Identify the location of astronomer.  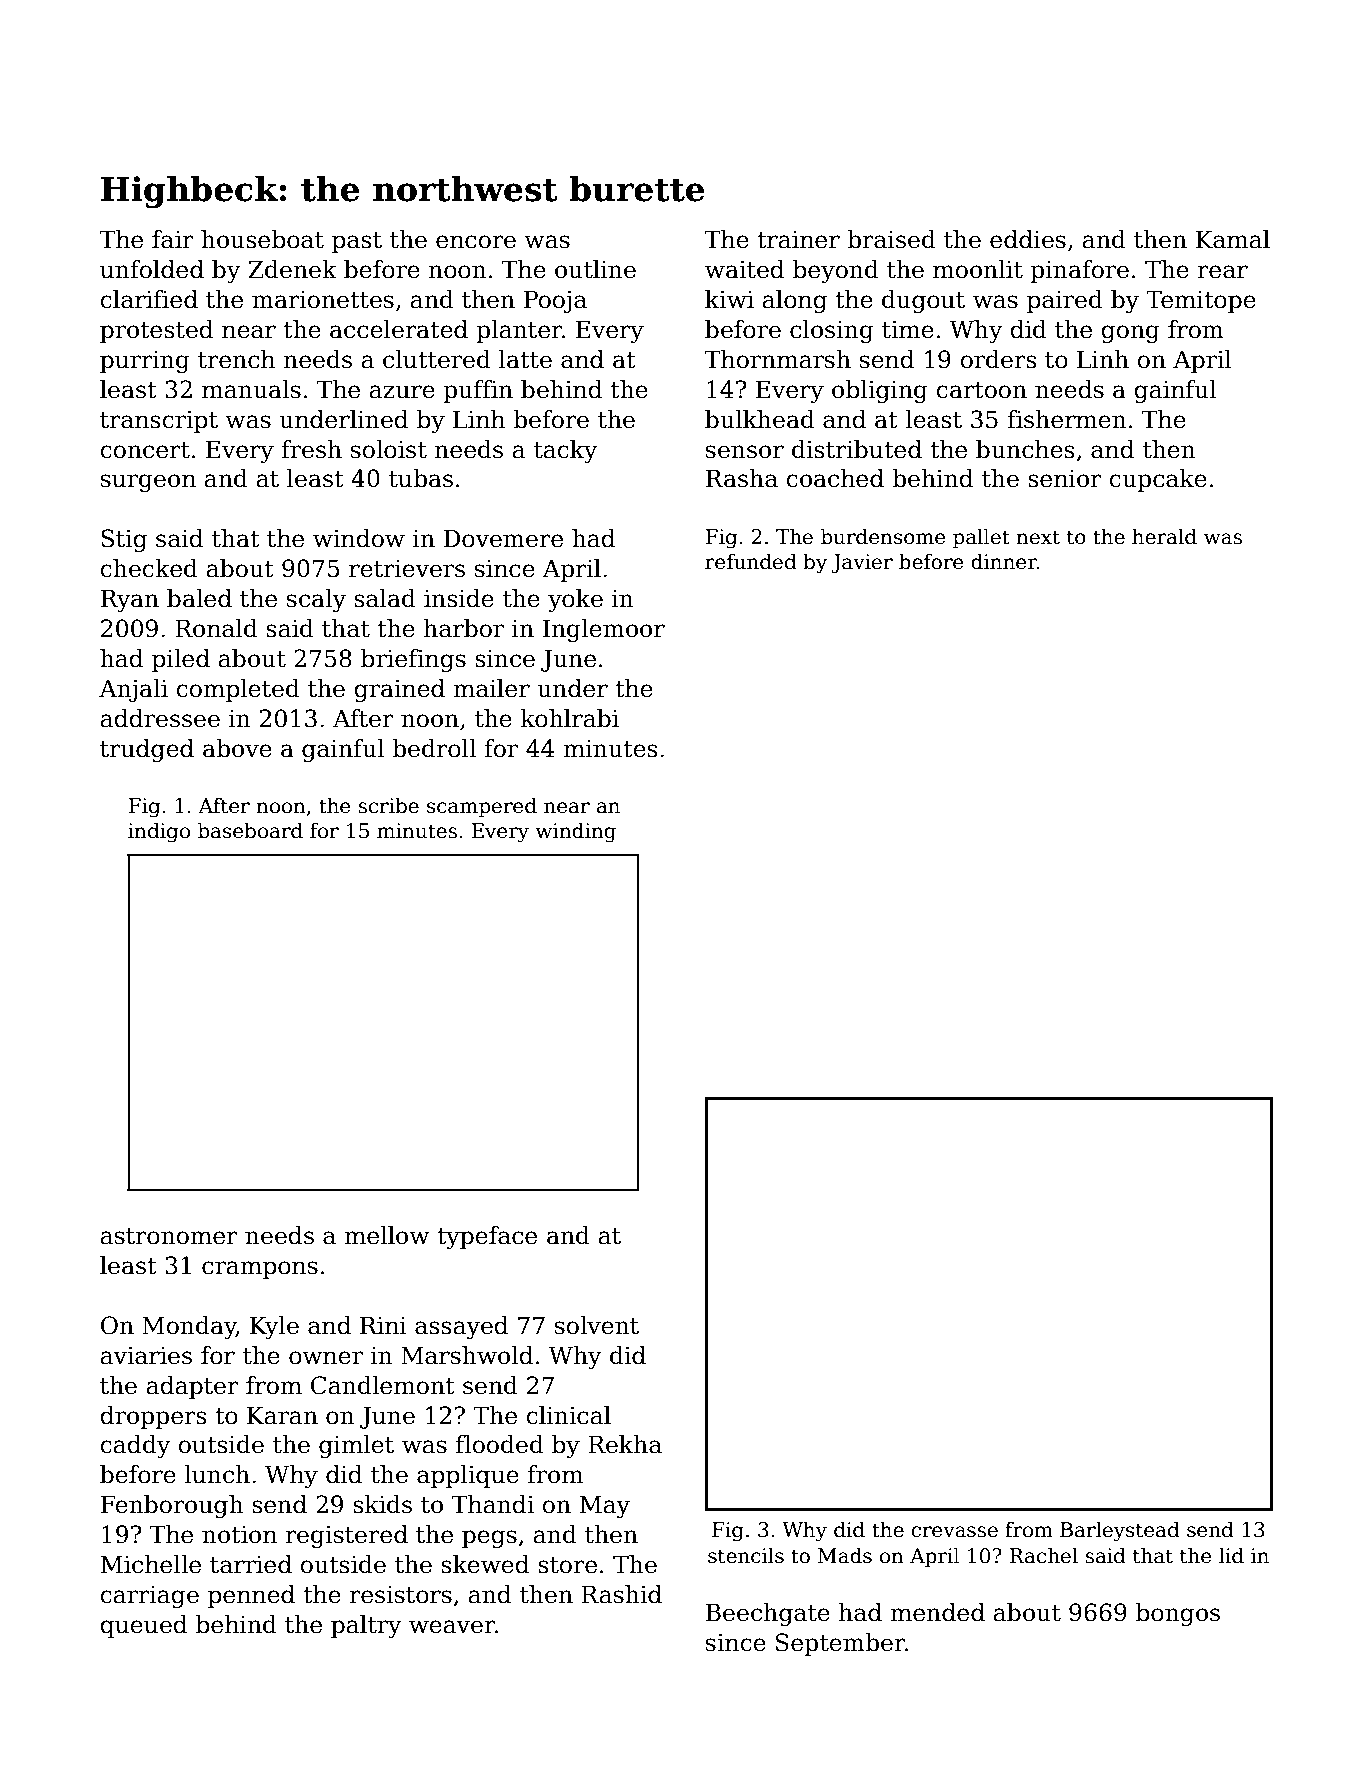
(169, 1236).
